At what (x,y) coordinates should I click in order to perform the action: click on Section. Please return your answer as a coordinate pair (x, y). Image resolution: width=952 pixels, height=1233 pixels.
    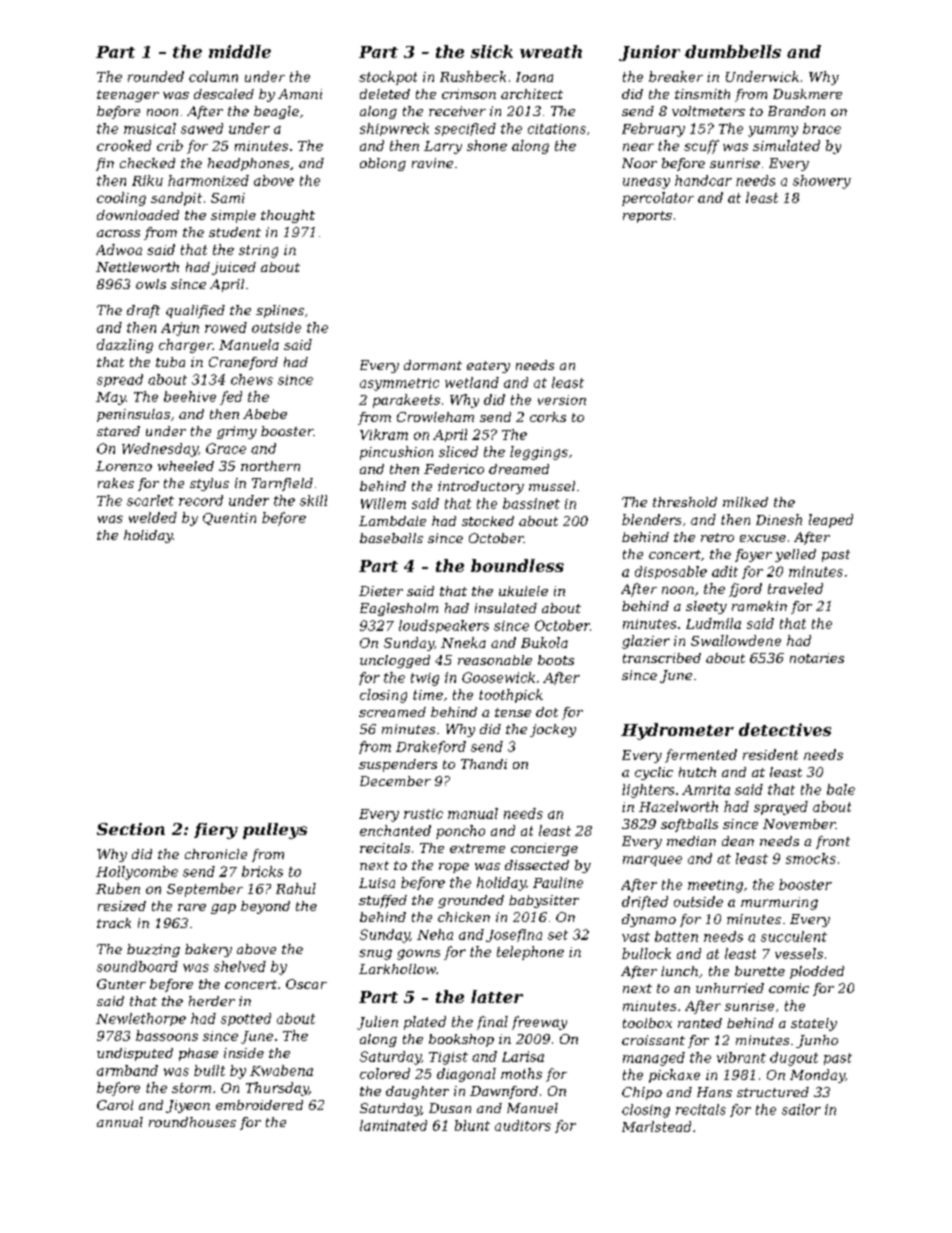
    Looking at the image, I should click on (131, 829).
